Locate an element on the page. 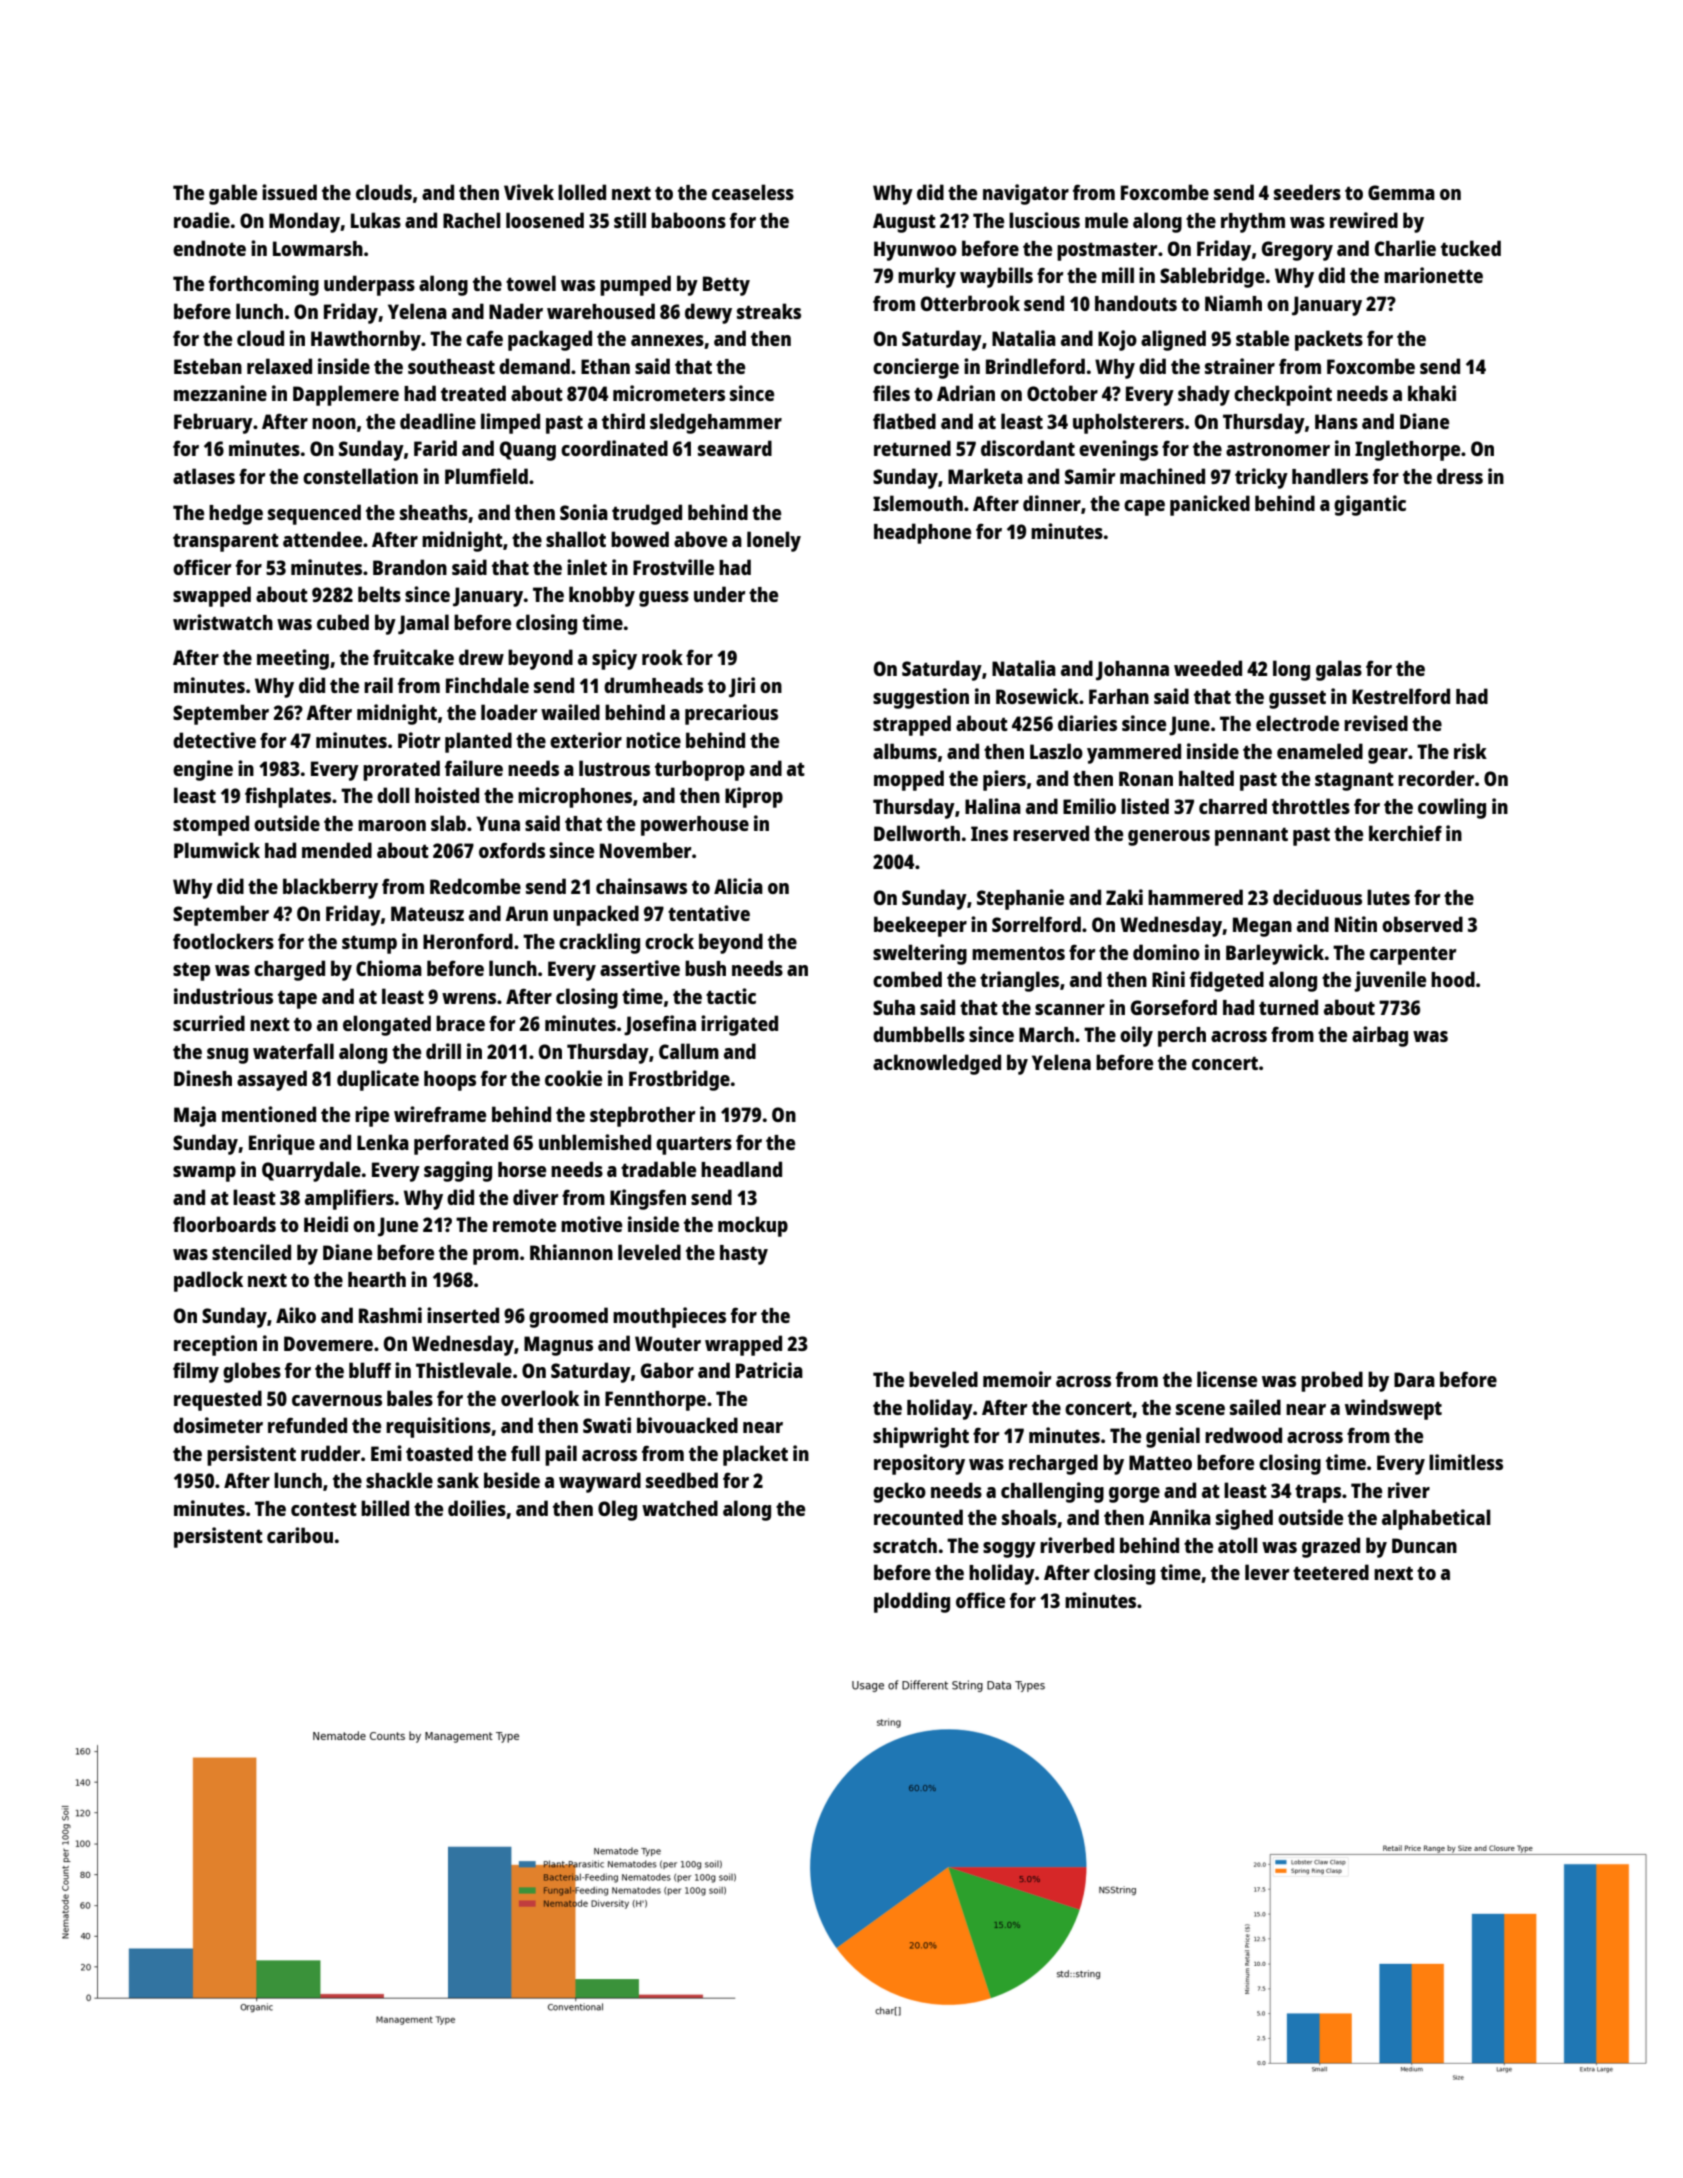  ceaseless is located at coordinates (753, 192).
